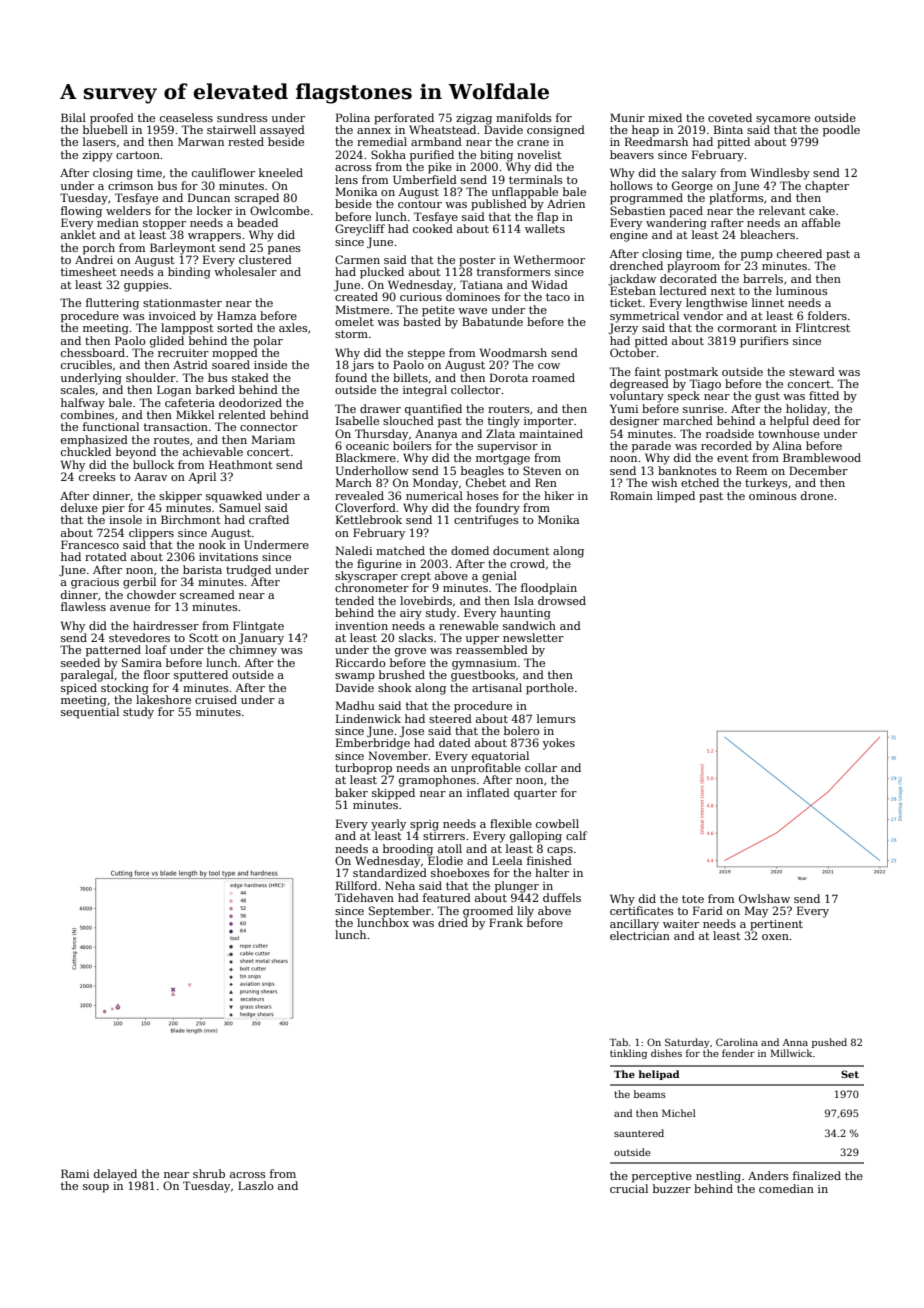 The image size is (924, 1308). Describe the element at coordinates (236, 315) in the document. I see `Hamza` at that location.
